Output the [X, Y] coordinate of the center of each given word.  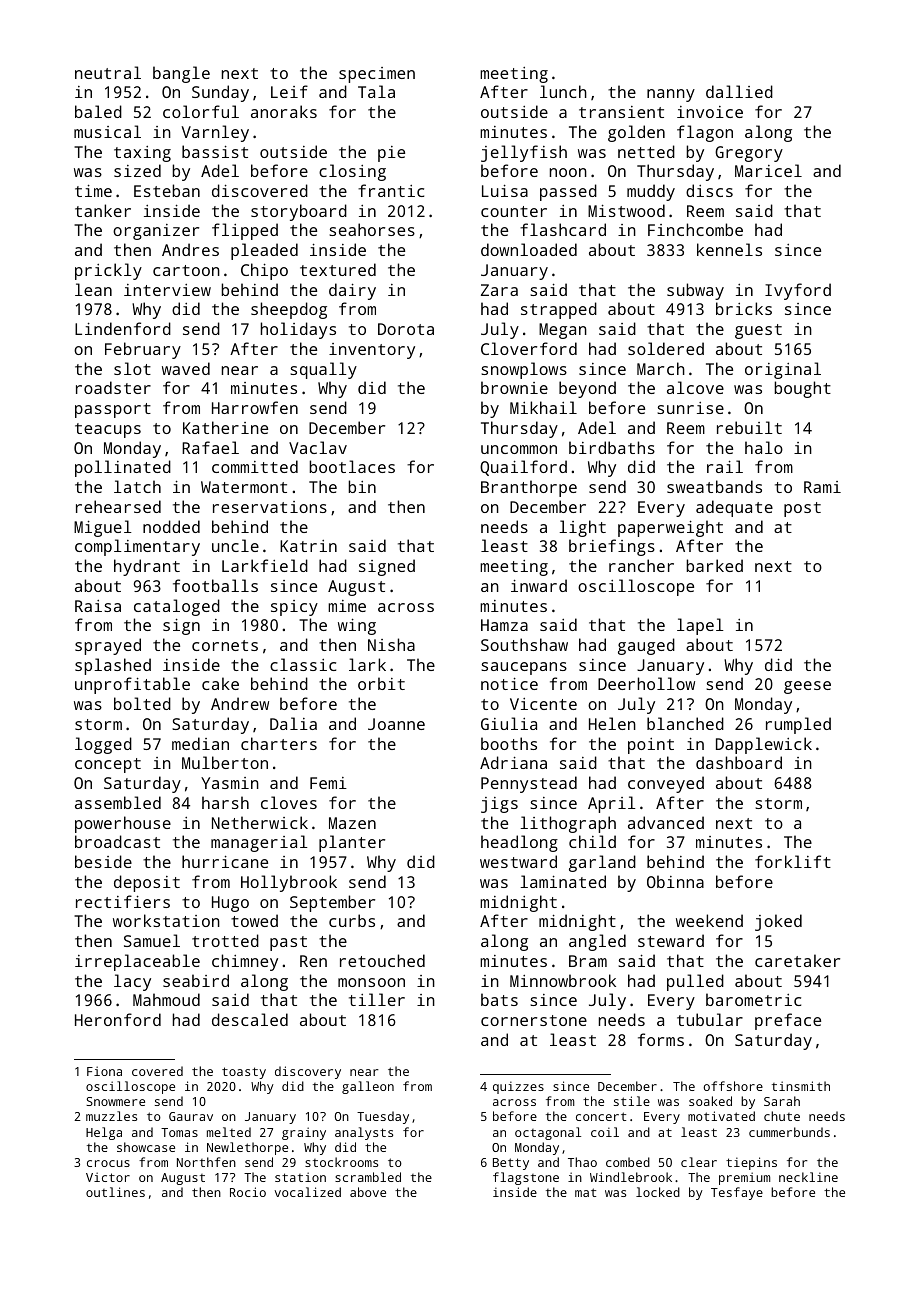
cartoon [186, 270]
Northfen [206, 1162]
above [368, 1192]
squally [323, 370]
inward [539, 585]
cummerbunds [789, 1132]
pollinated [123, 468]
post [802, 509]
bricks [744, 308]
